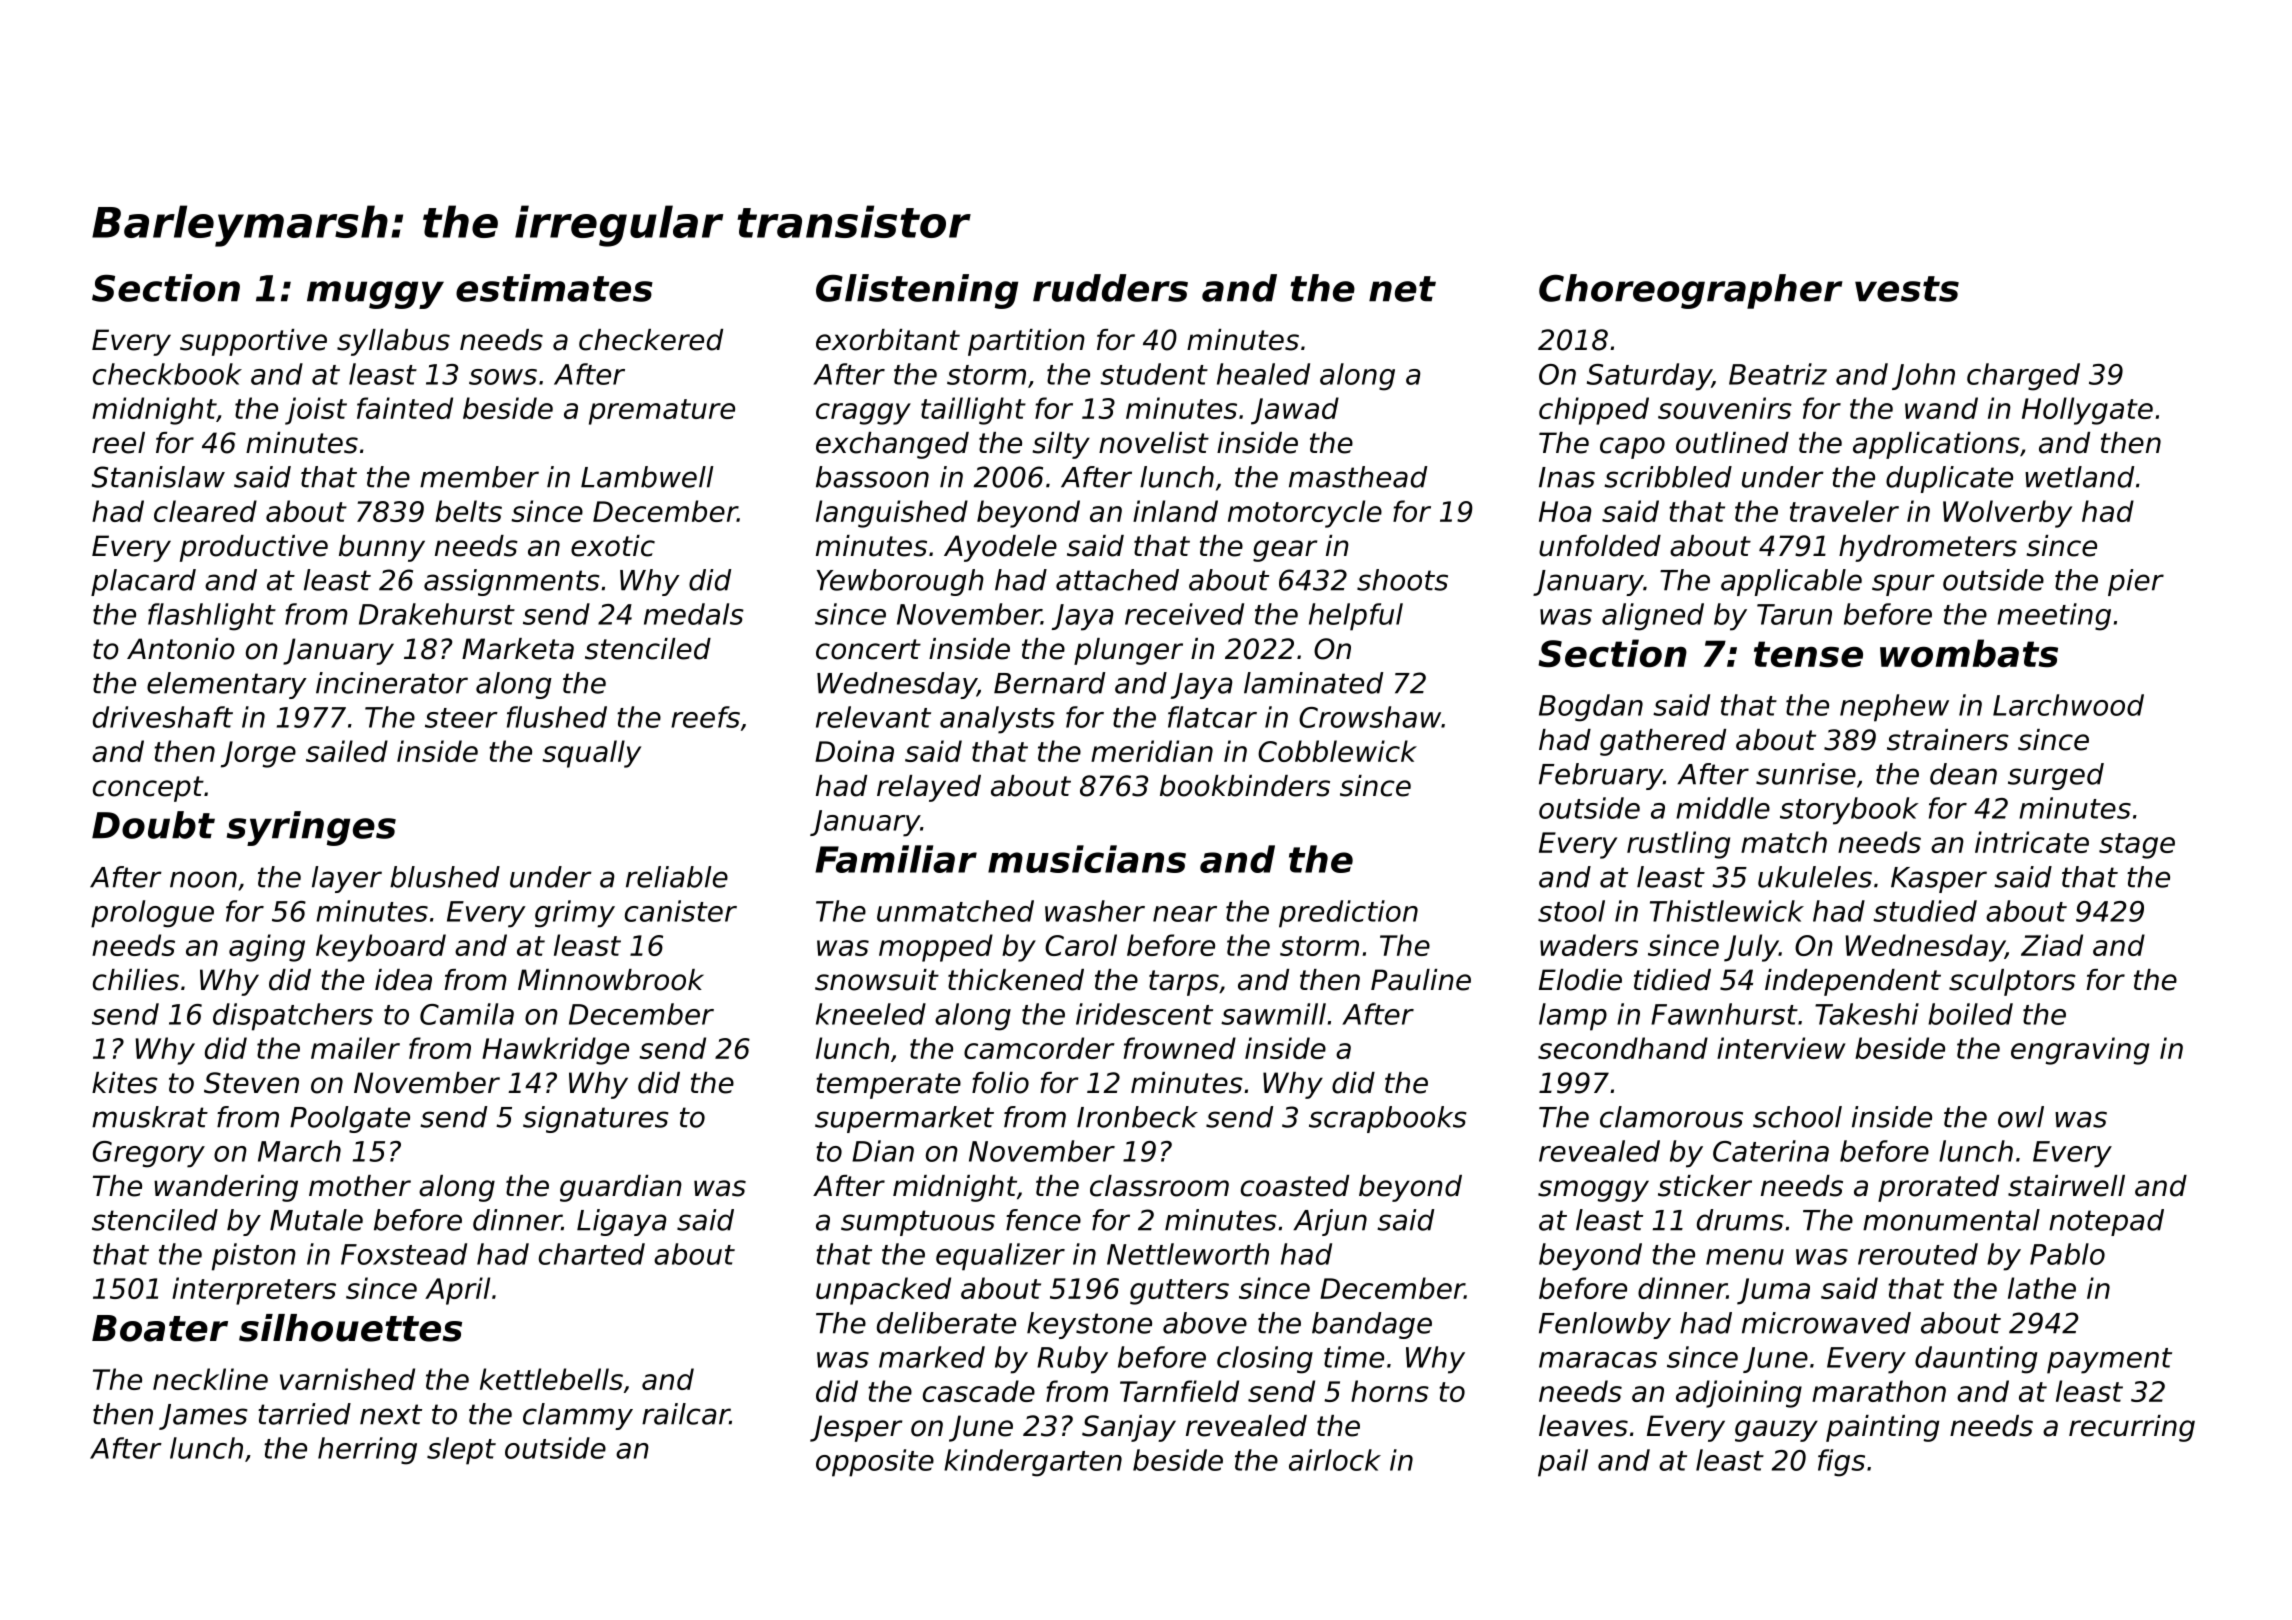 The image size is (2292, 1620). I want to click on cascade, so click(979, 1391).
